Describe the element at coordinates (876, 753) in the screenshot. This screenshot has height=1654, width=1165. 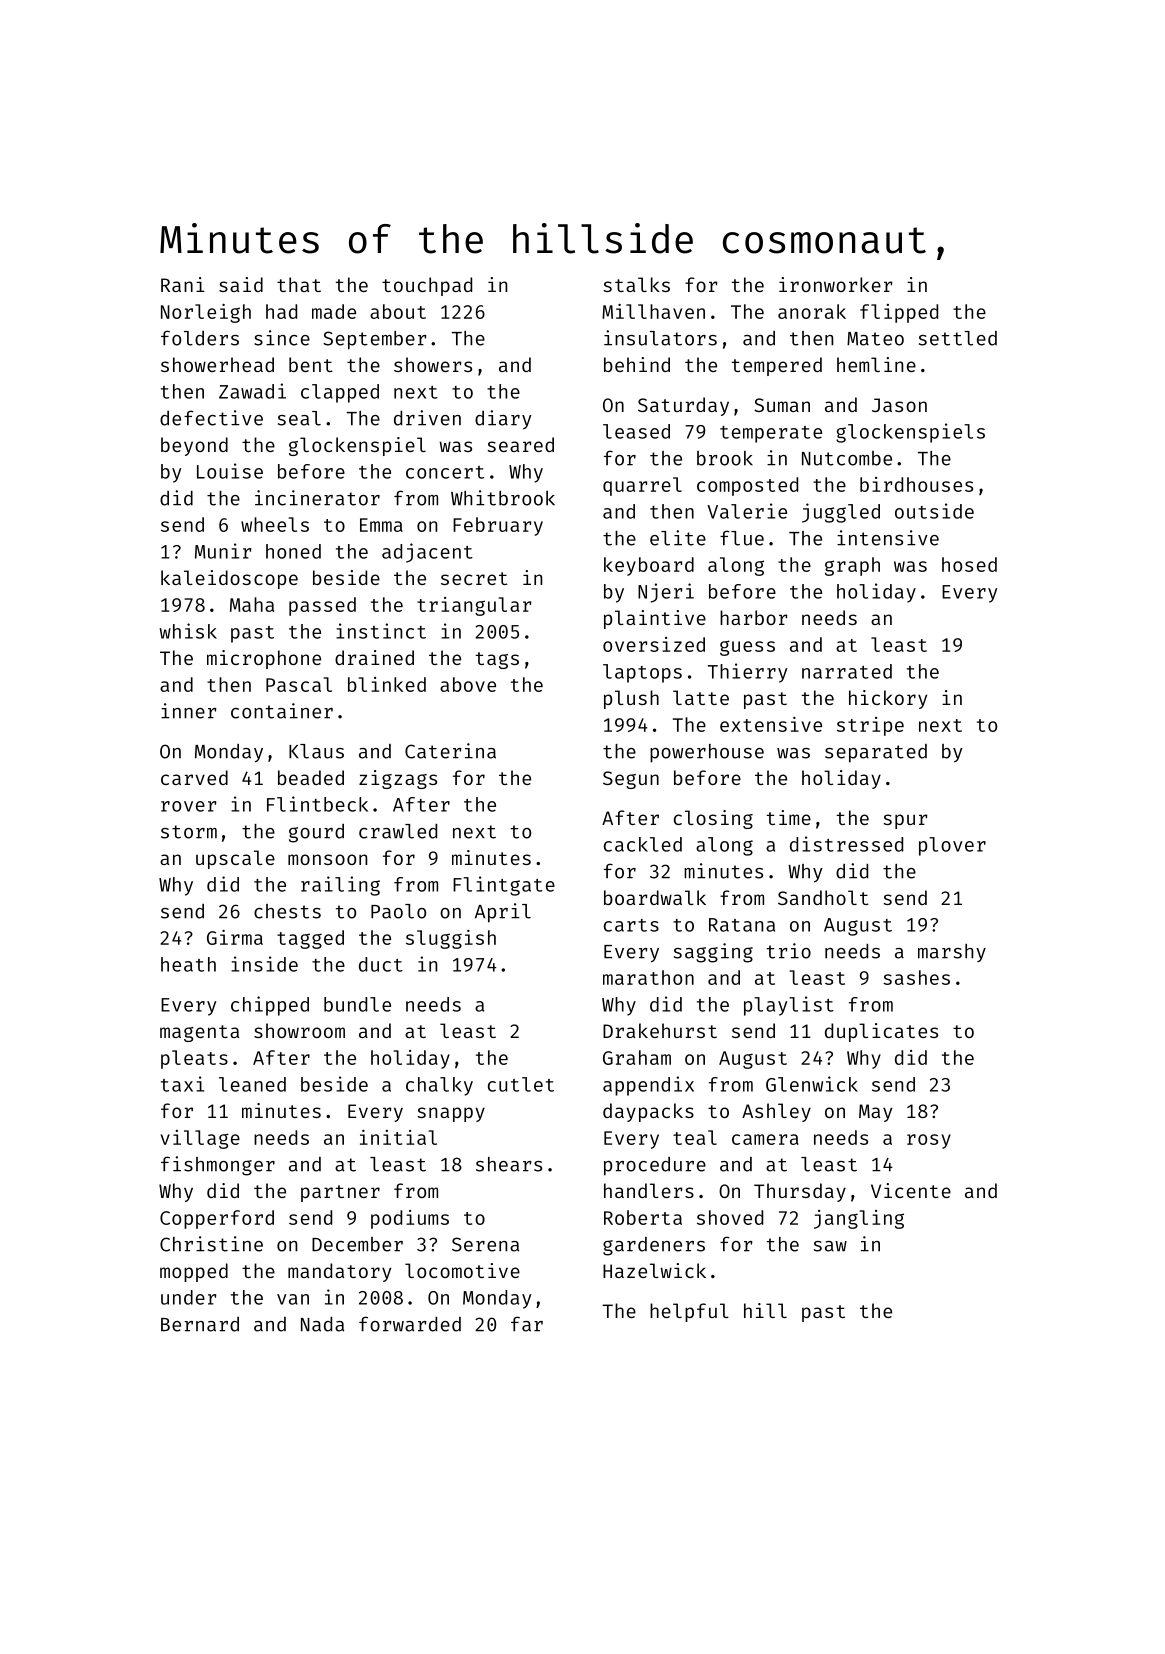
I see `separated` at that location.
